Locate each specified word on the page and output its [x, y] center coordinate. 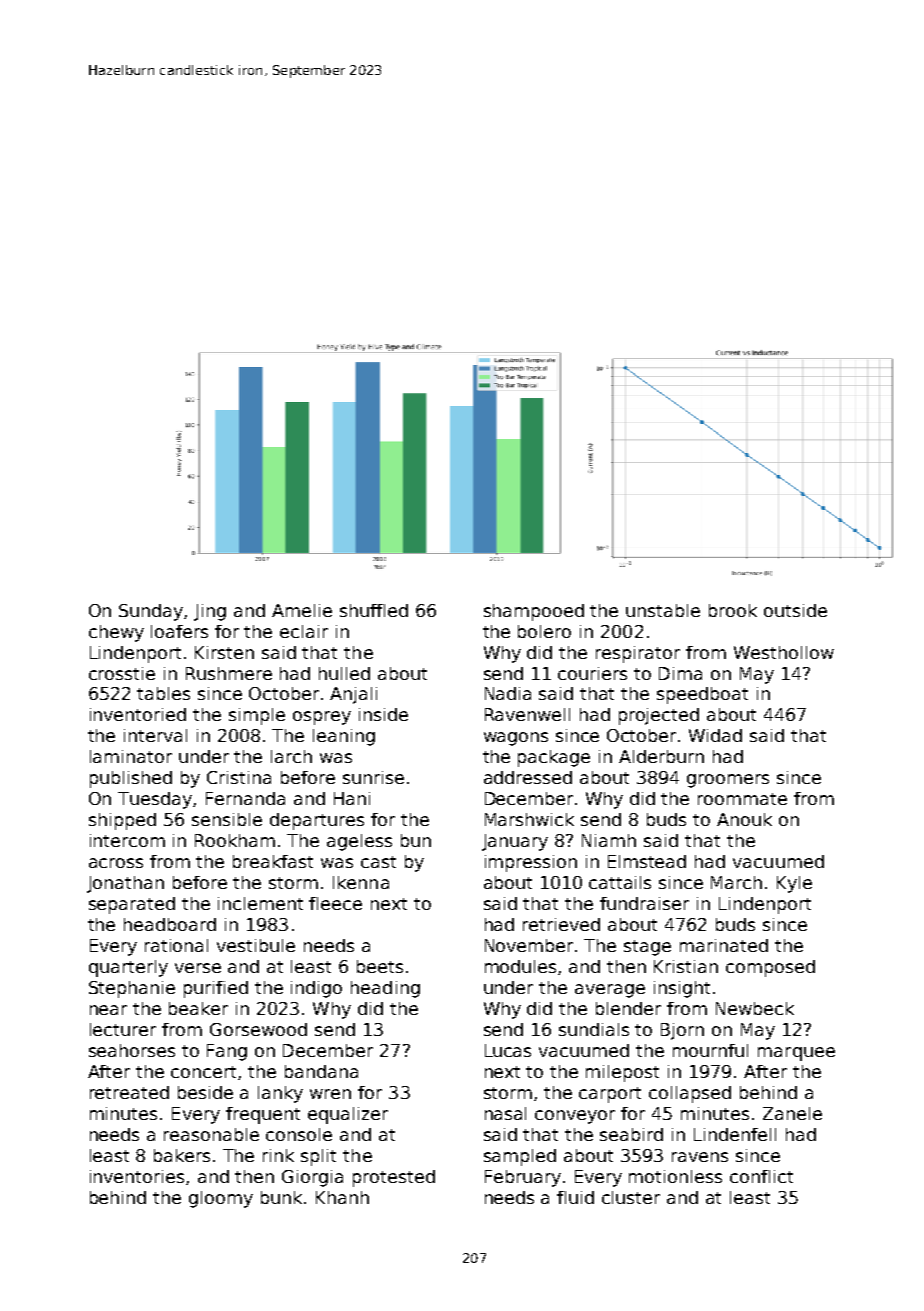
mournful [710, 1050]
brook [733, 610]
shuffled [374, 610]
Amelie [302, 610]
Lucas [508, 1050]
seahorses [132, 1050]
